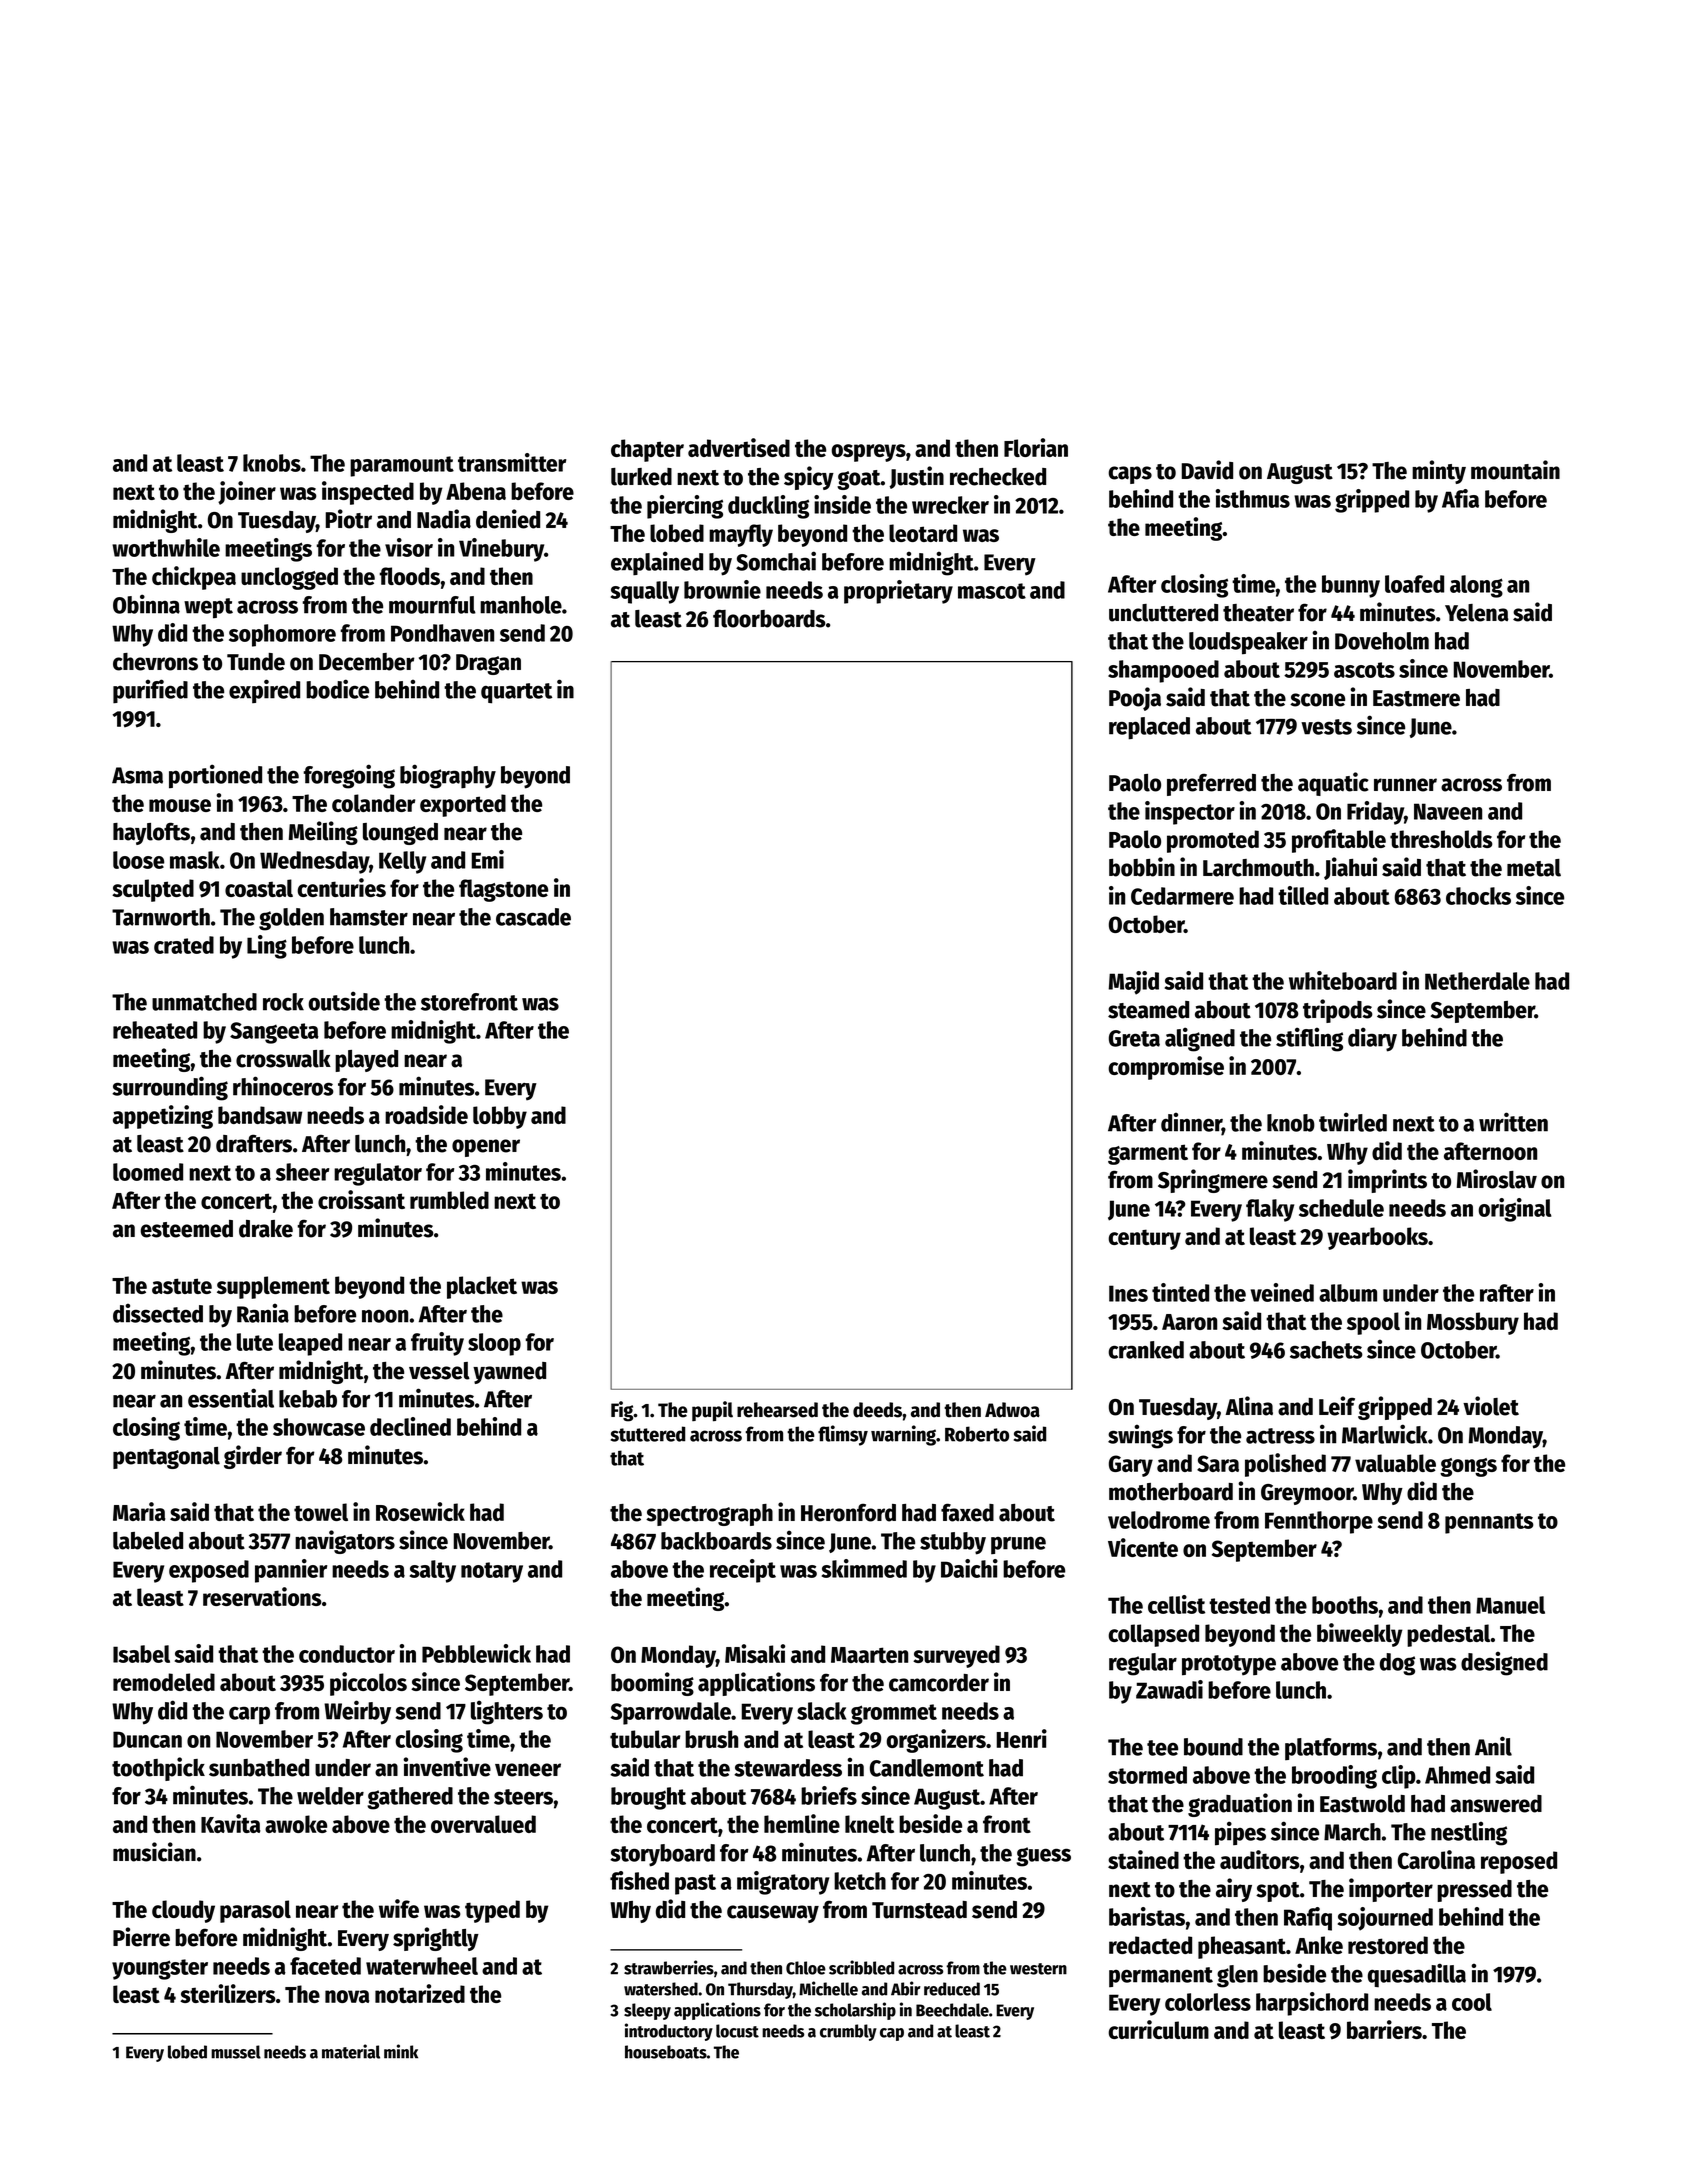  I want to click on ospreys, so click(868, 453).
